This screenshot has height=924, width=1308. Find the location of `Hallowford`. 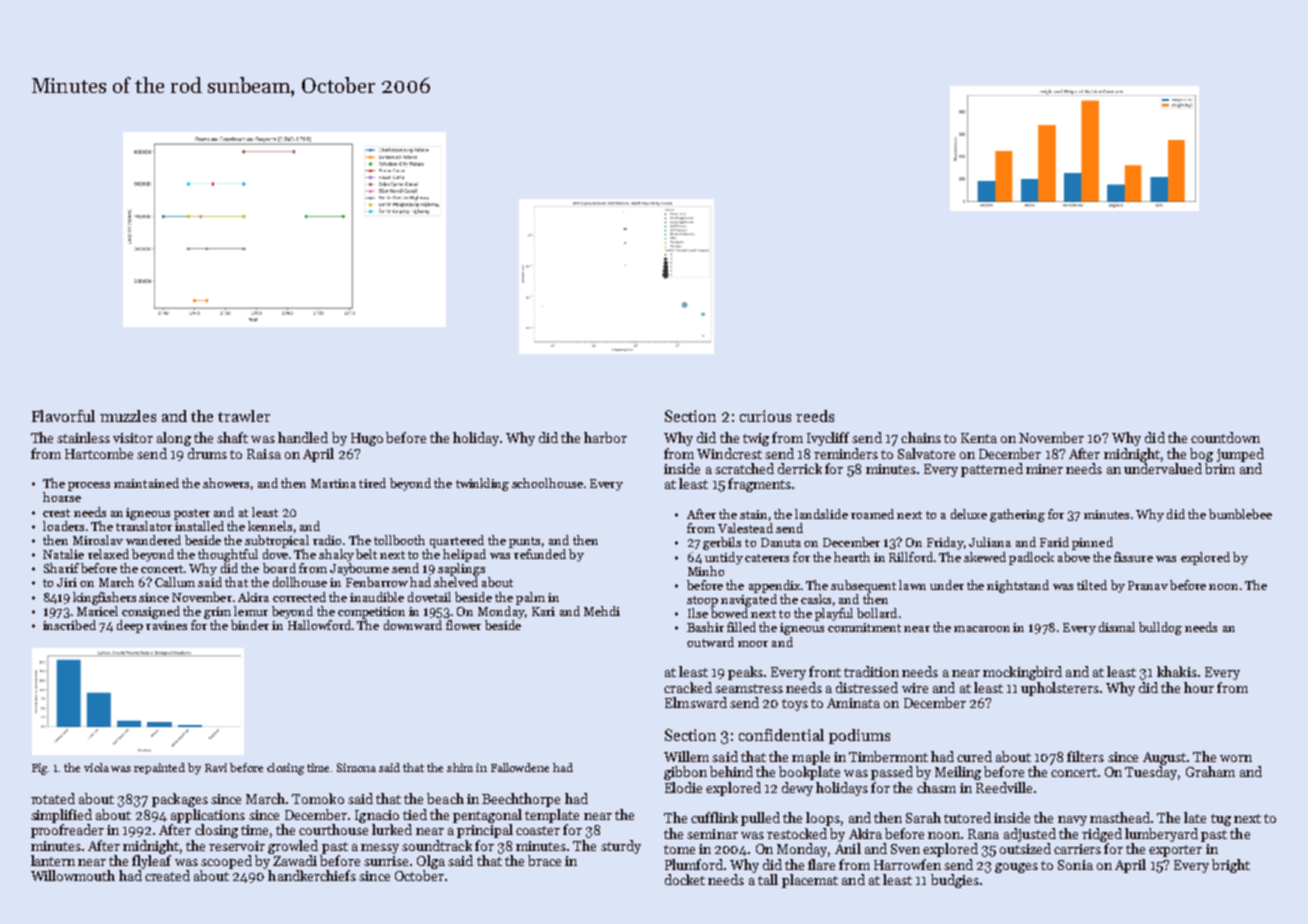

Hallowford is located at coordinates (319, 625).
